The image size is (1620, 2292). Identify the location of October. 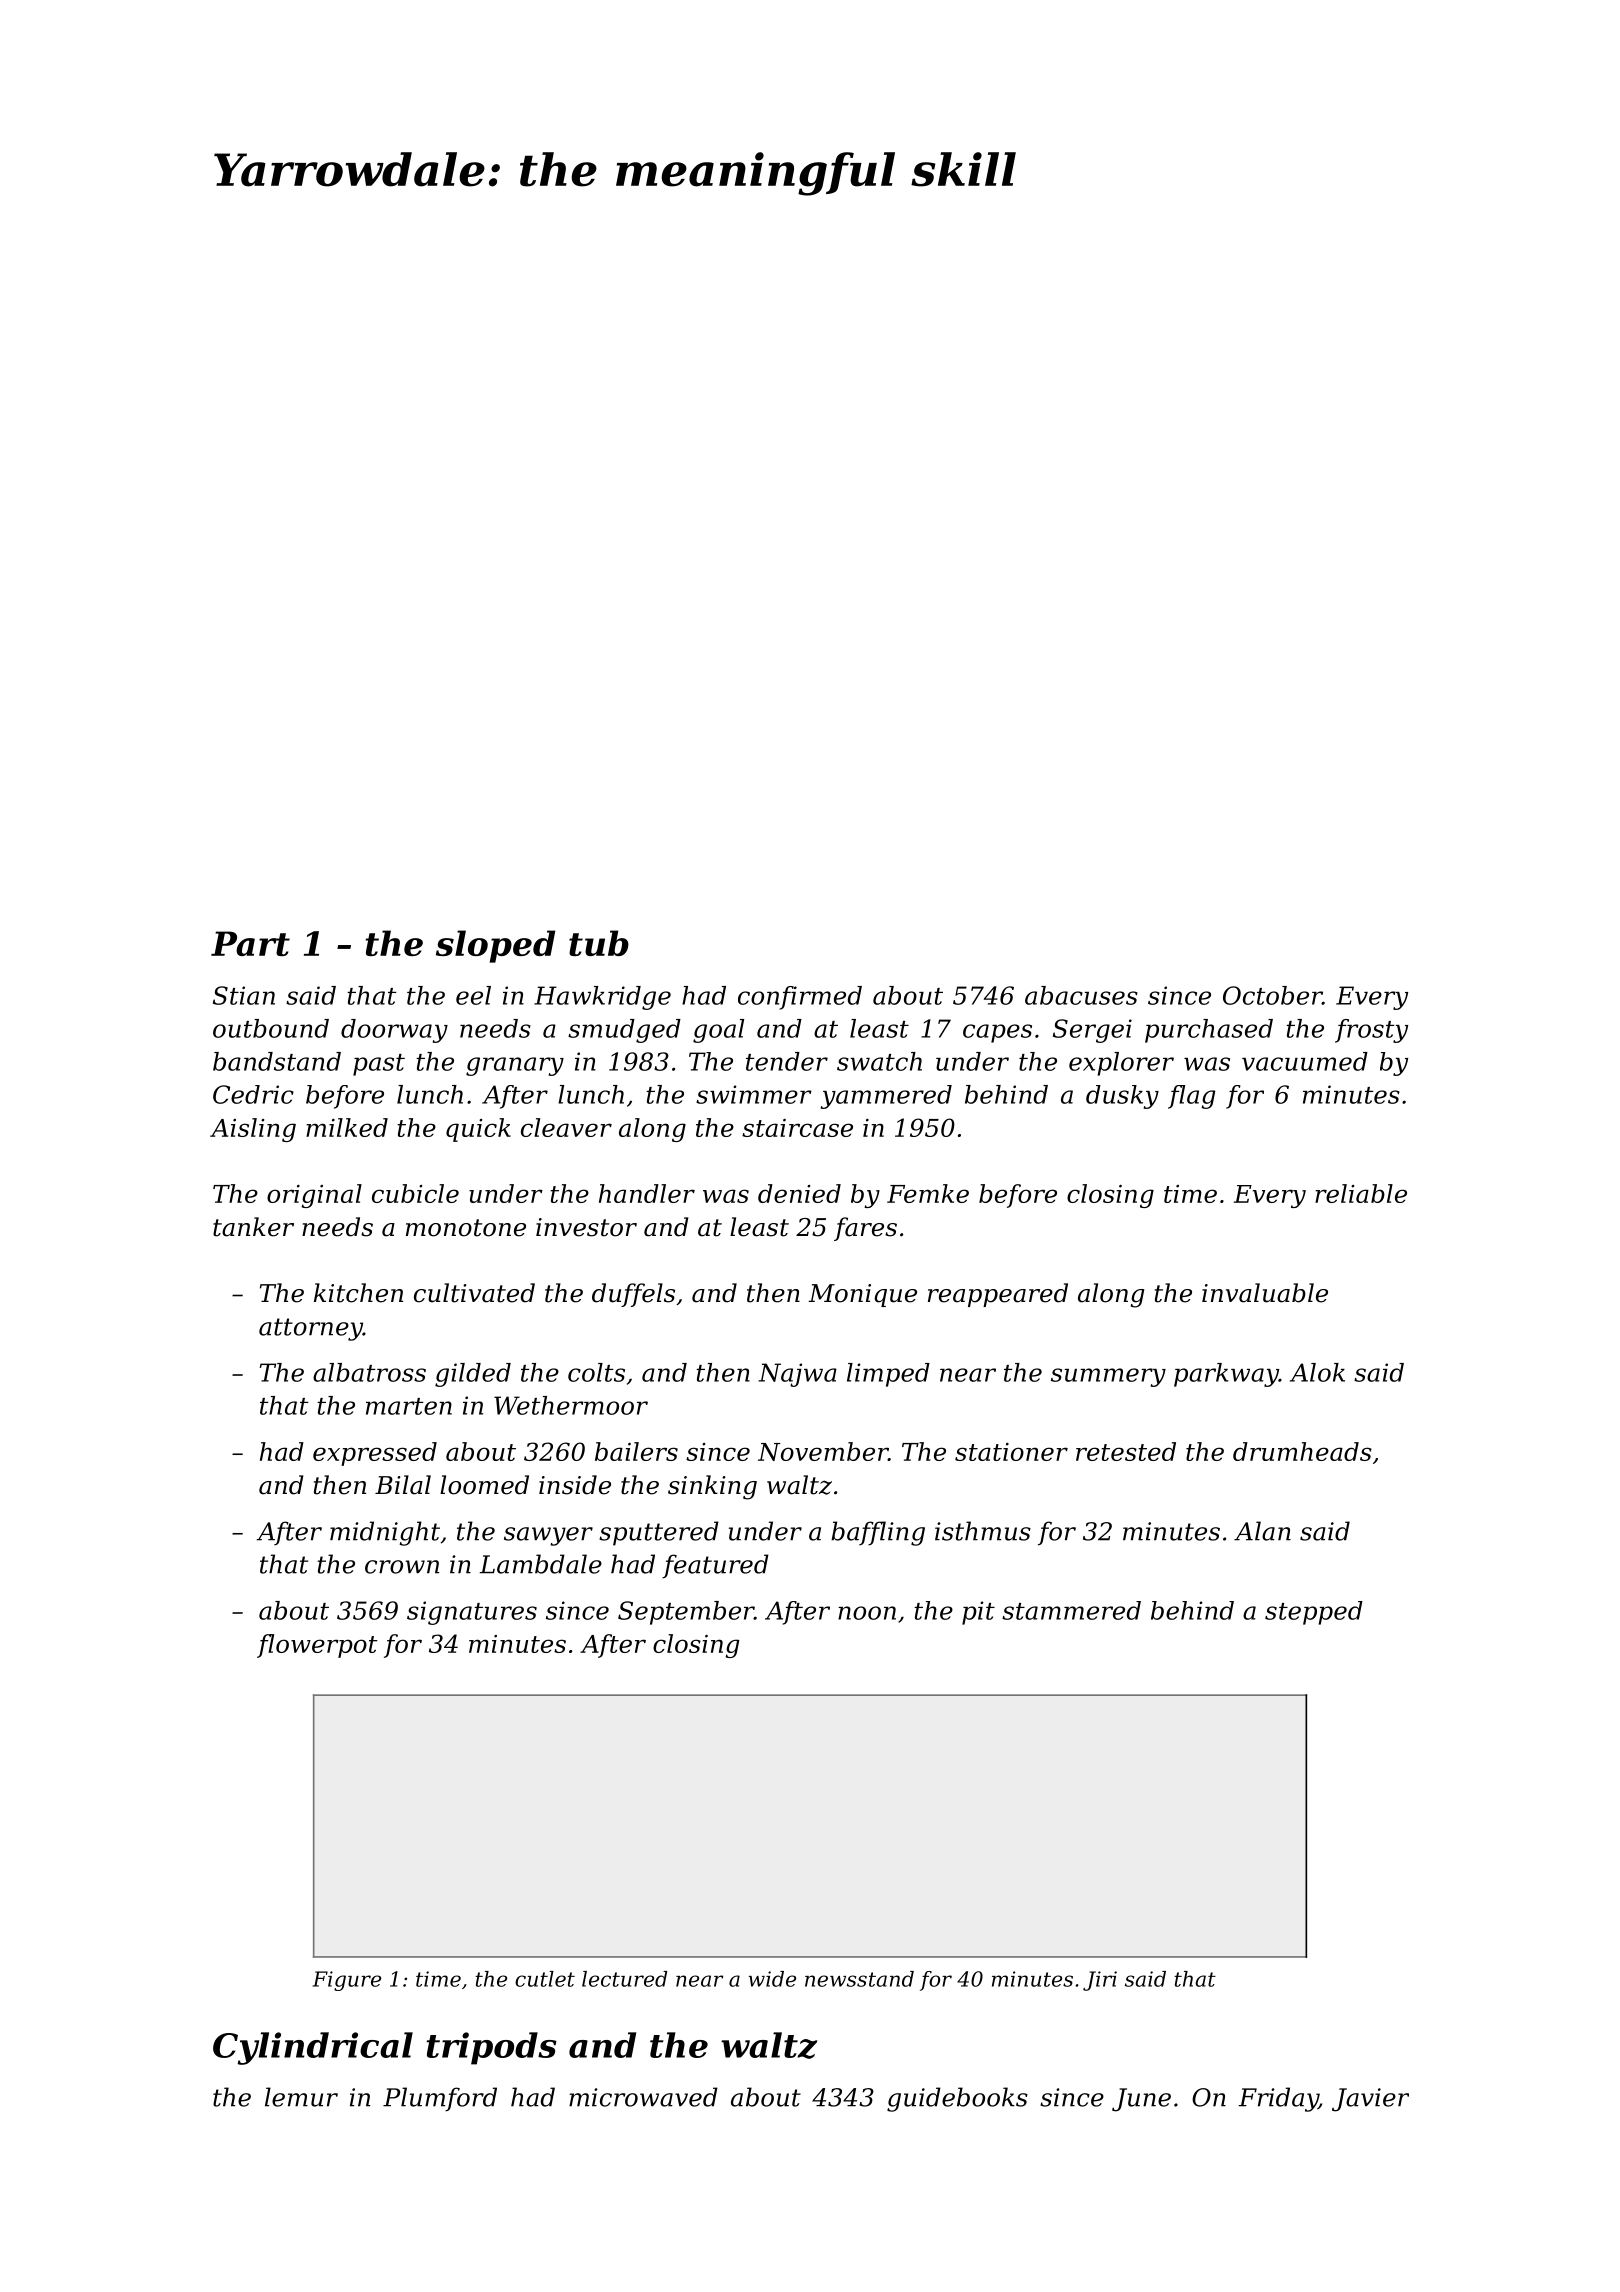
(1272, 995).
